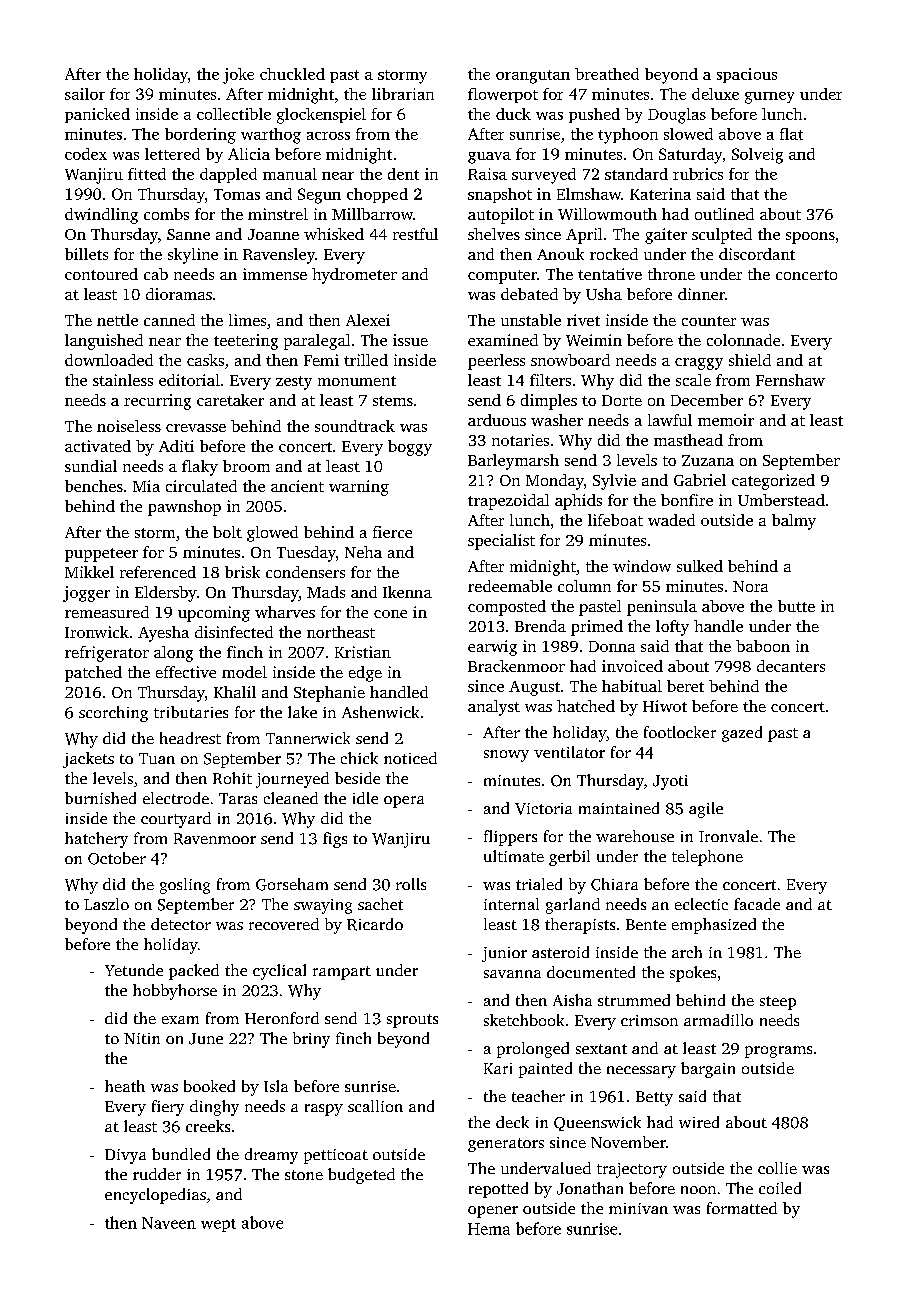 The width and height of the image is (908, 1316). Describe the element at coordinates (747, 75) in the image. I see `spacious` at that location.
